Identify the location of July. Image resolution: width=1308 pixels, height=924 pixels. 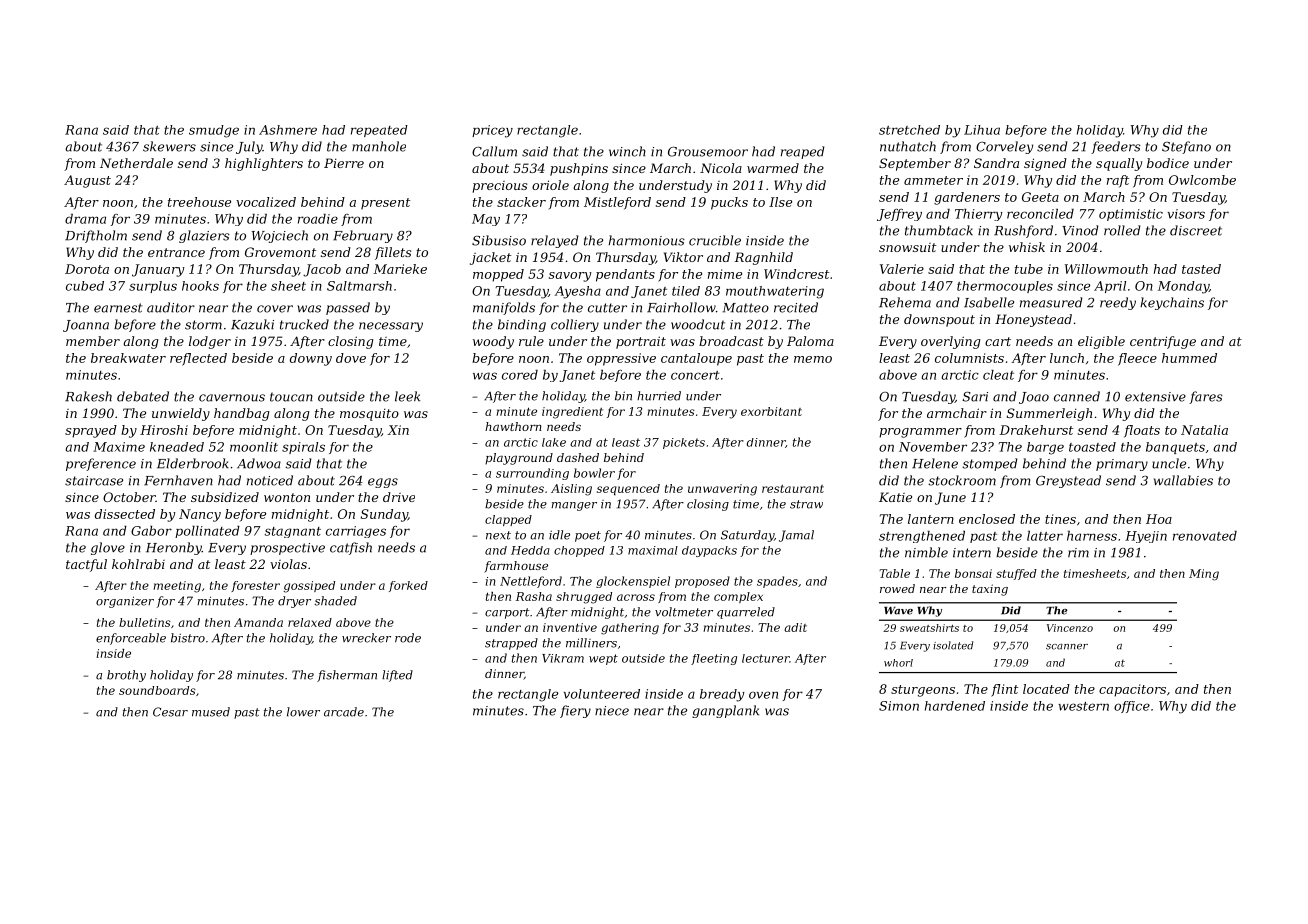
(249, 147).
